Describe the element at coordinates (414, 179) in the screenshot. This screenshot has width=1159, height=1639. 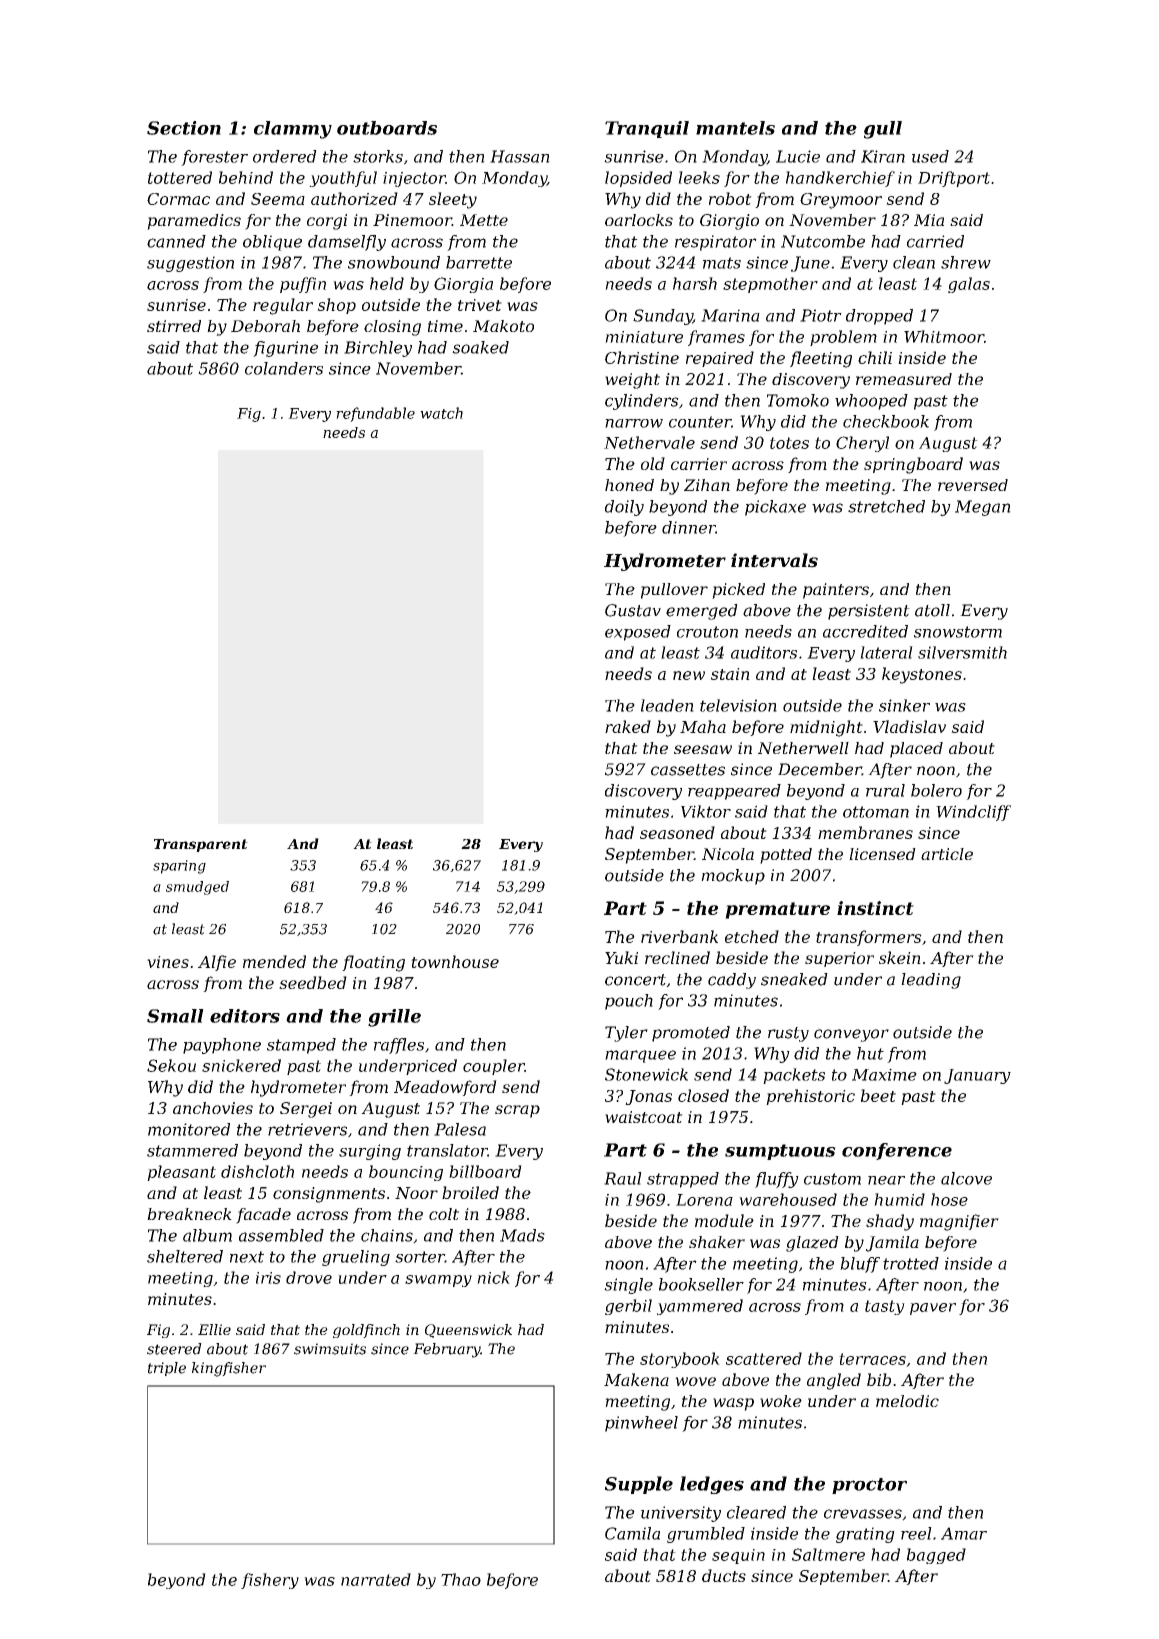
I see `injector` at that location.
